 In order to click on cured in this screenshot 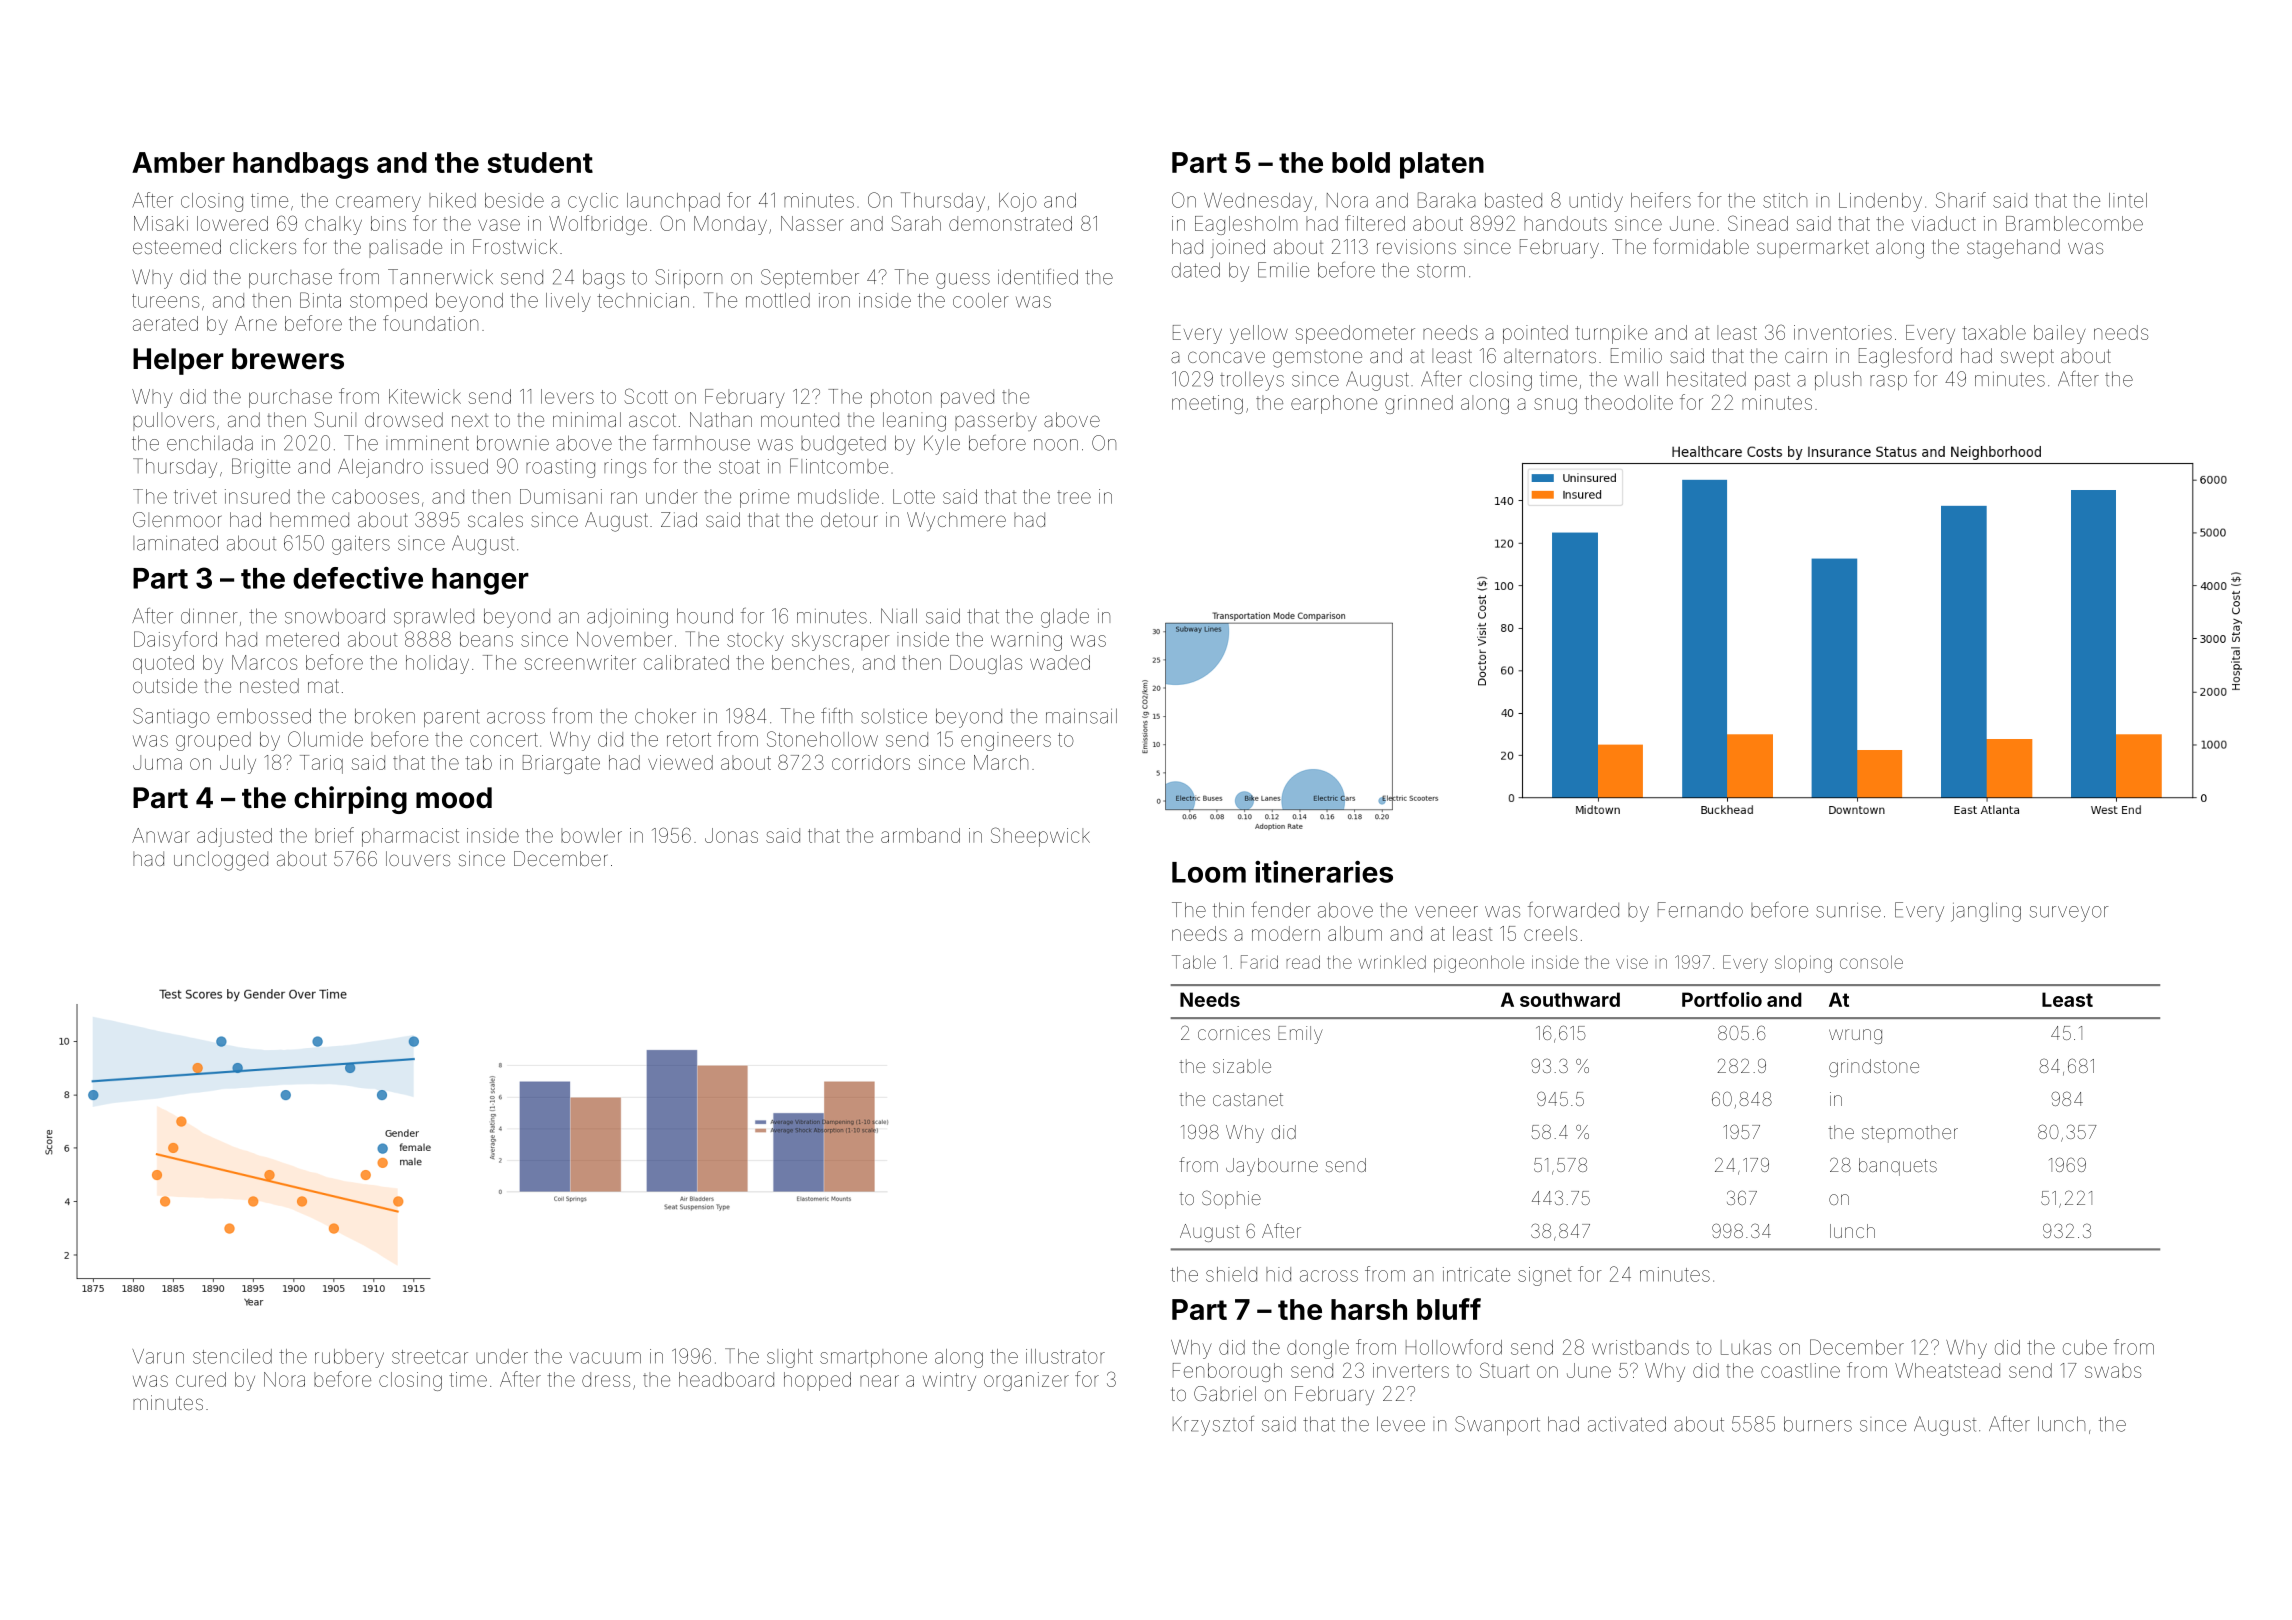, I will do `click(201, 1379)`.
